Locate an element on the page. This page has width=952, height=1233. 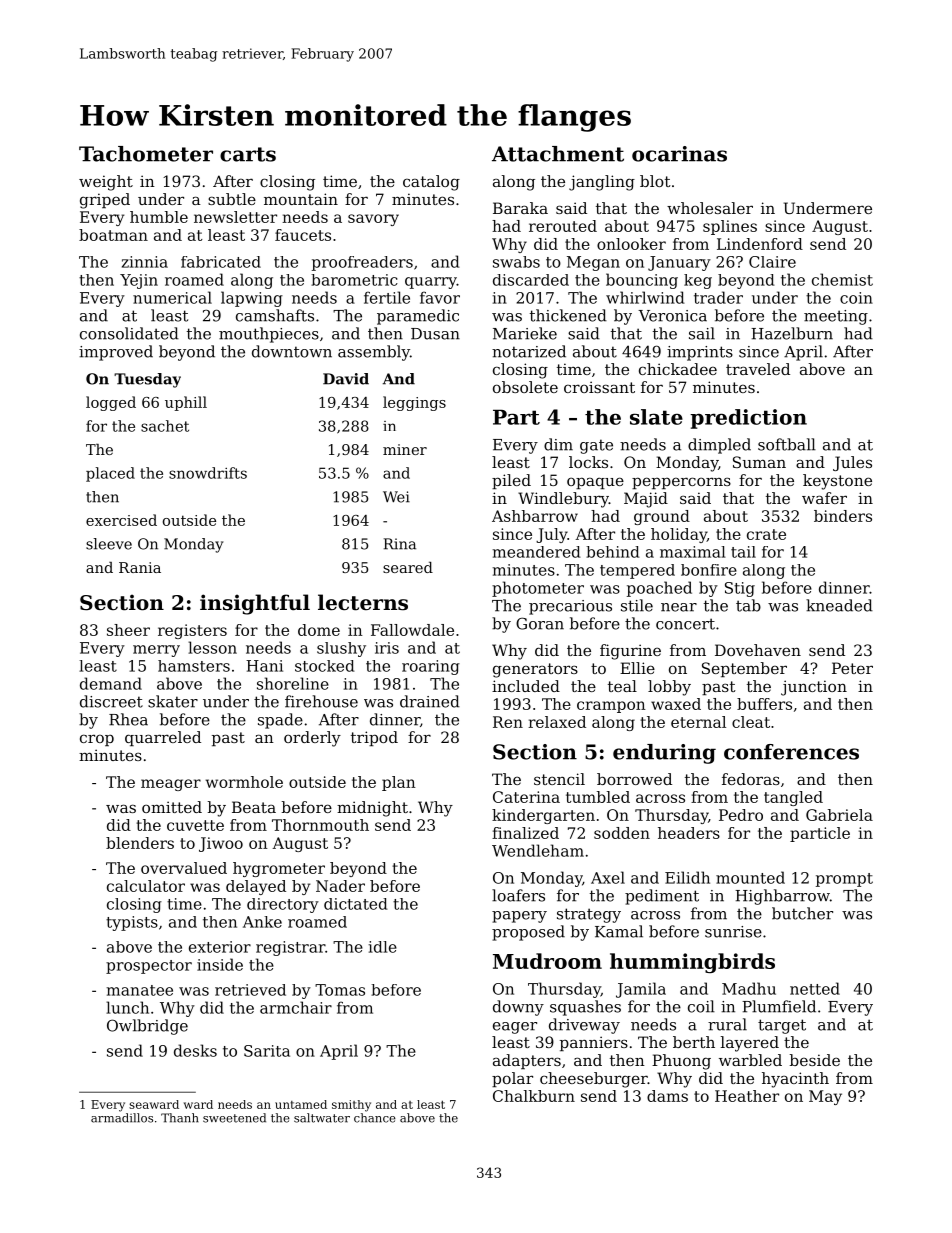
blot is located at coordinates (655, 181).
